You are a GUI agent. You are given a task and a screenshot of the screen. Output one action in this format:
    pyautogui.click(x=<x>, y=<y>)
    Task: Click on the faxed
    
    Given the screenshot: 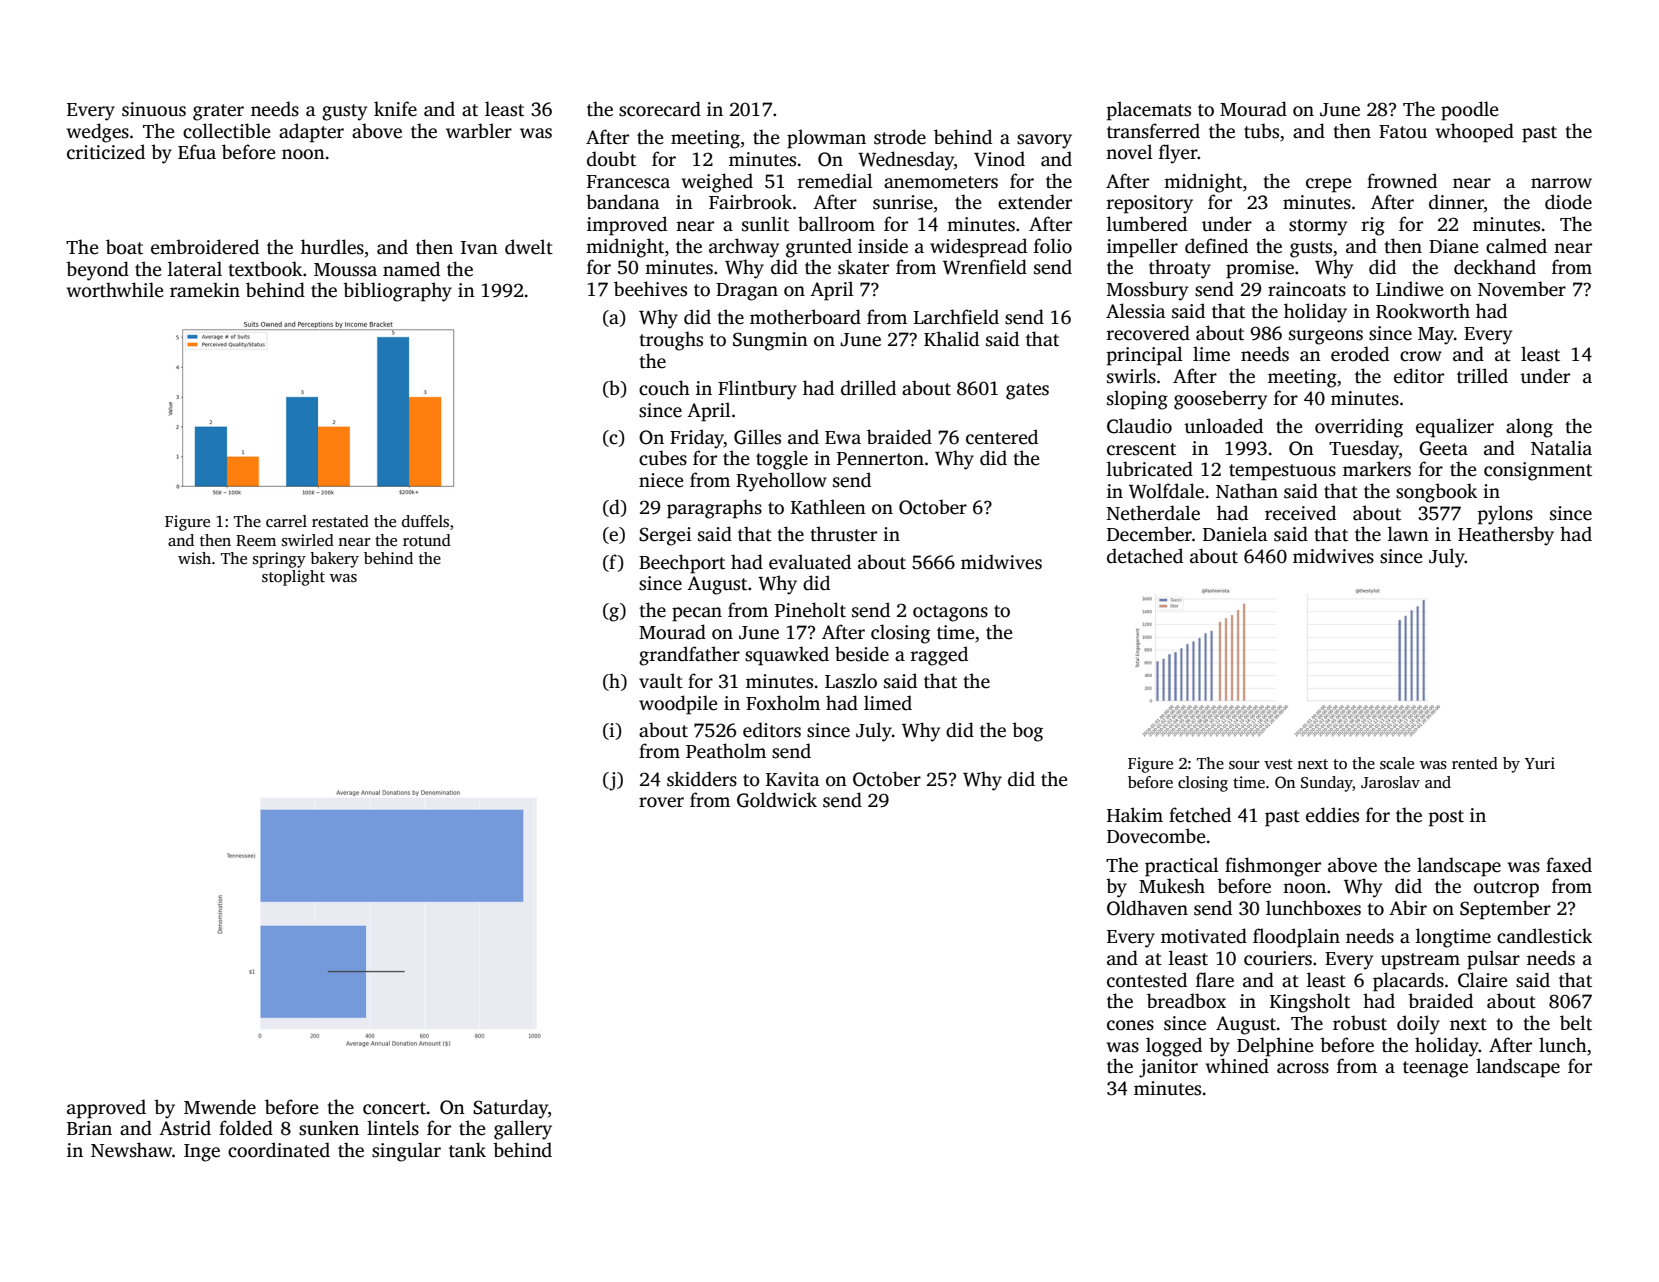 What is the action you would take?
    pyautogui.click(x=1569, y=865)
